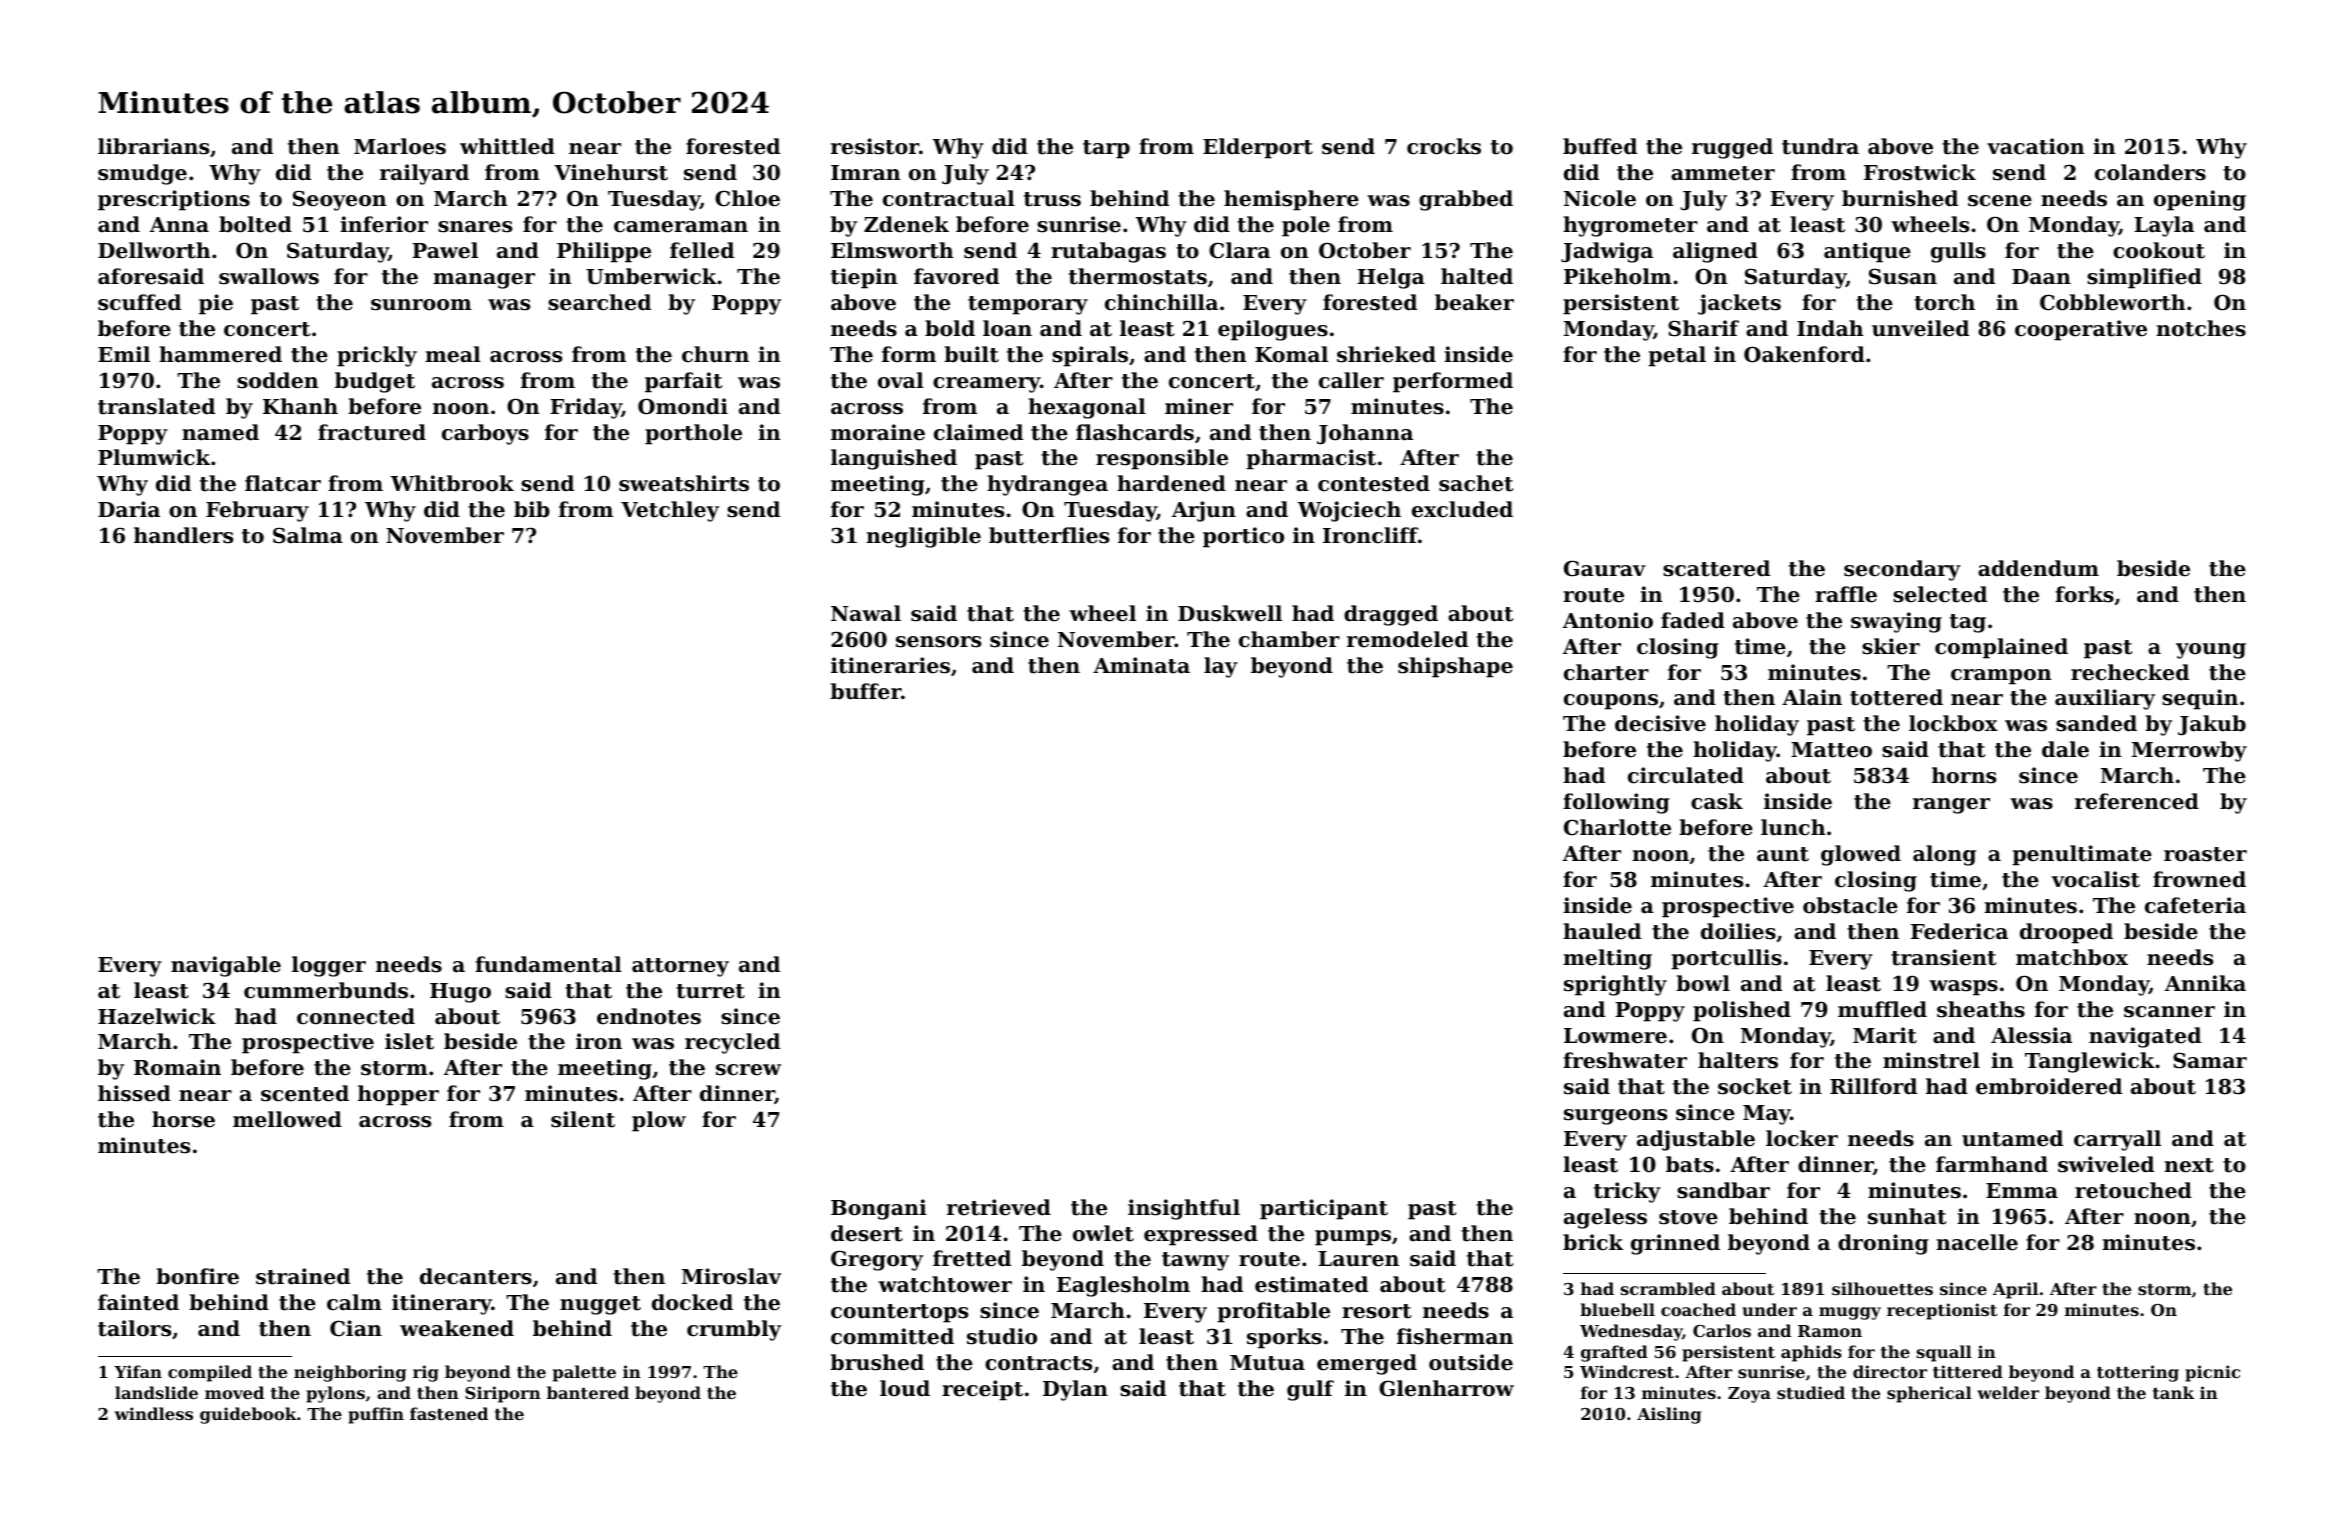 The width and height of the document is (2344, 1516). Describe the element at coordinates (183, 535) in the document. I see `handlers` at that location.
